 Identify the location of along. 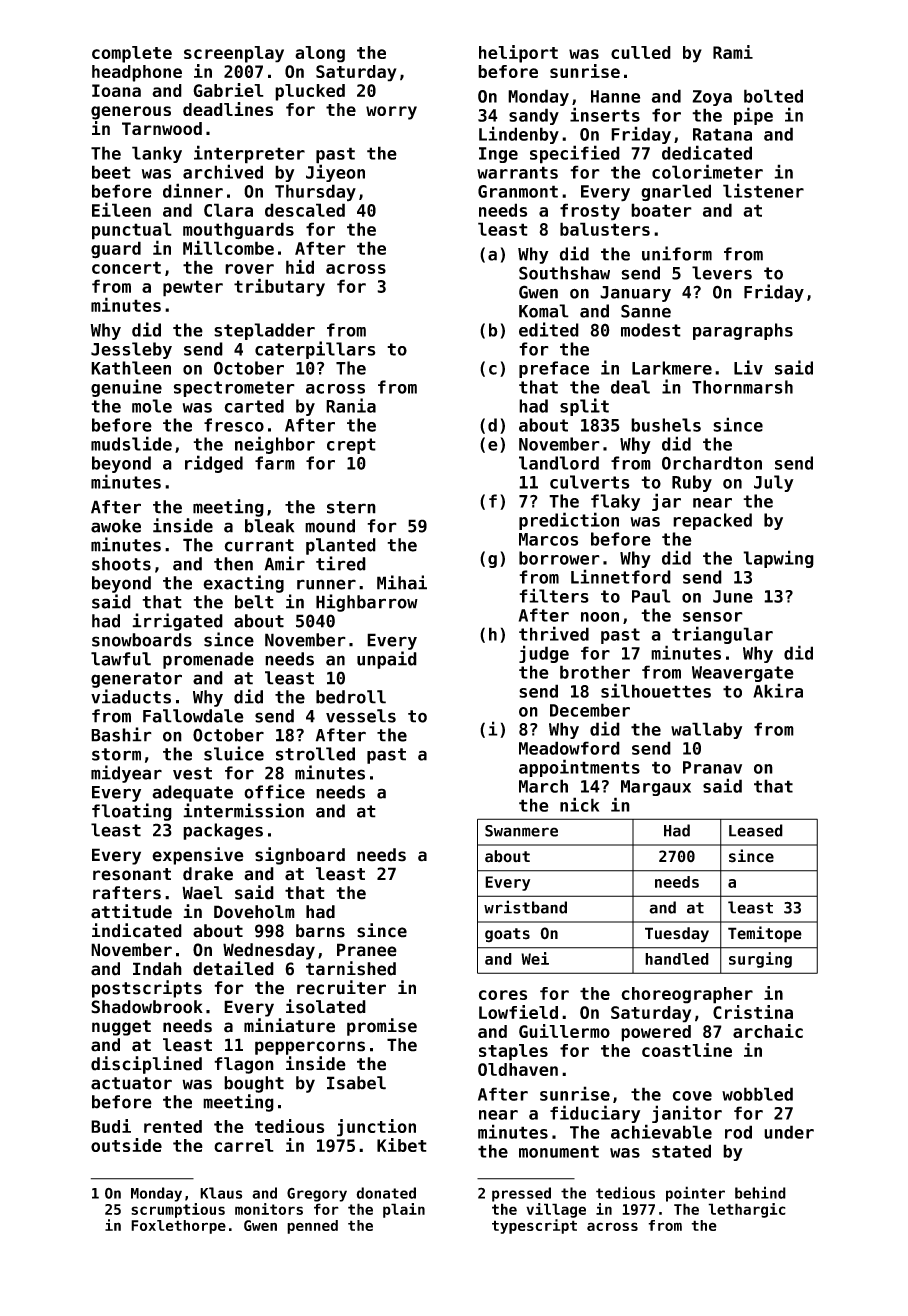
(320, 54).
